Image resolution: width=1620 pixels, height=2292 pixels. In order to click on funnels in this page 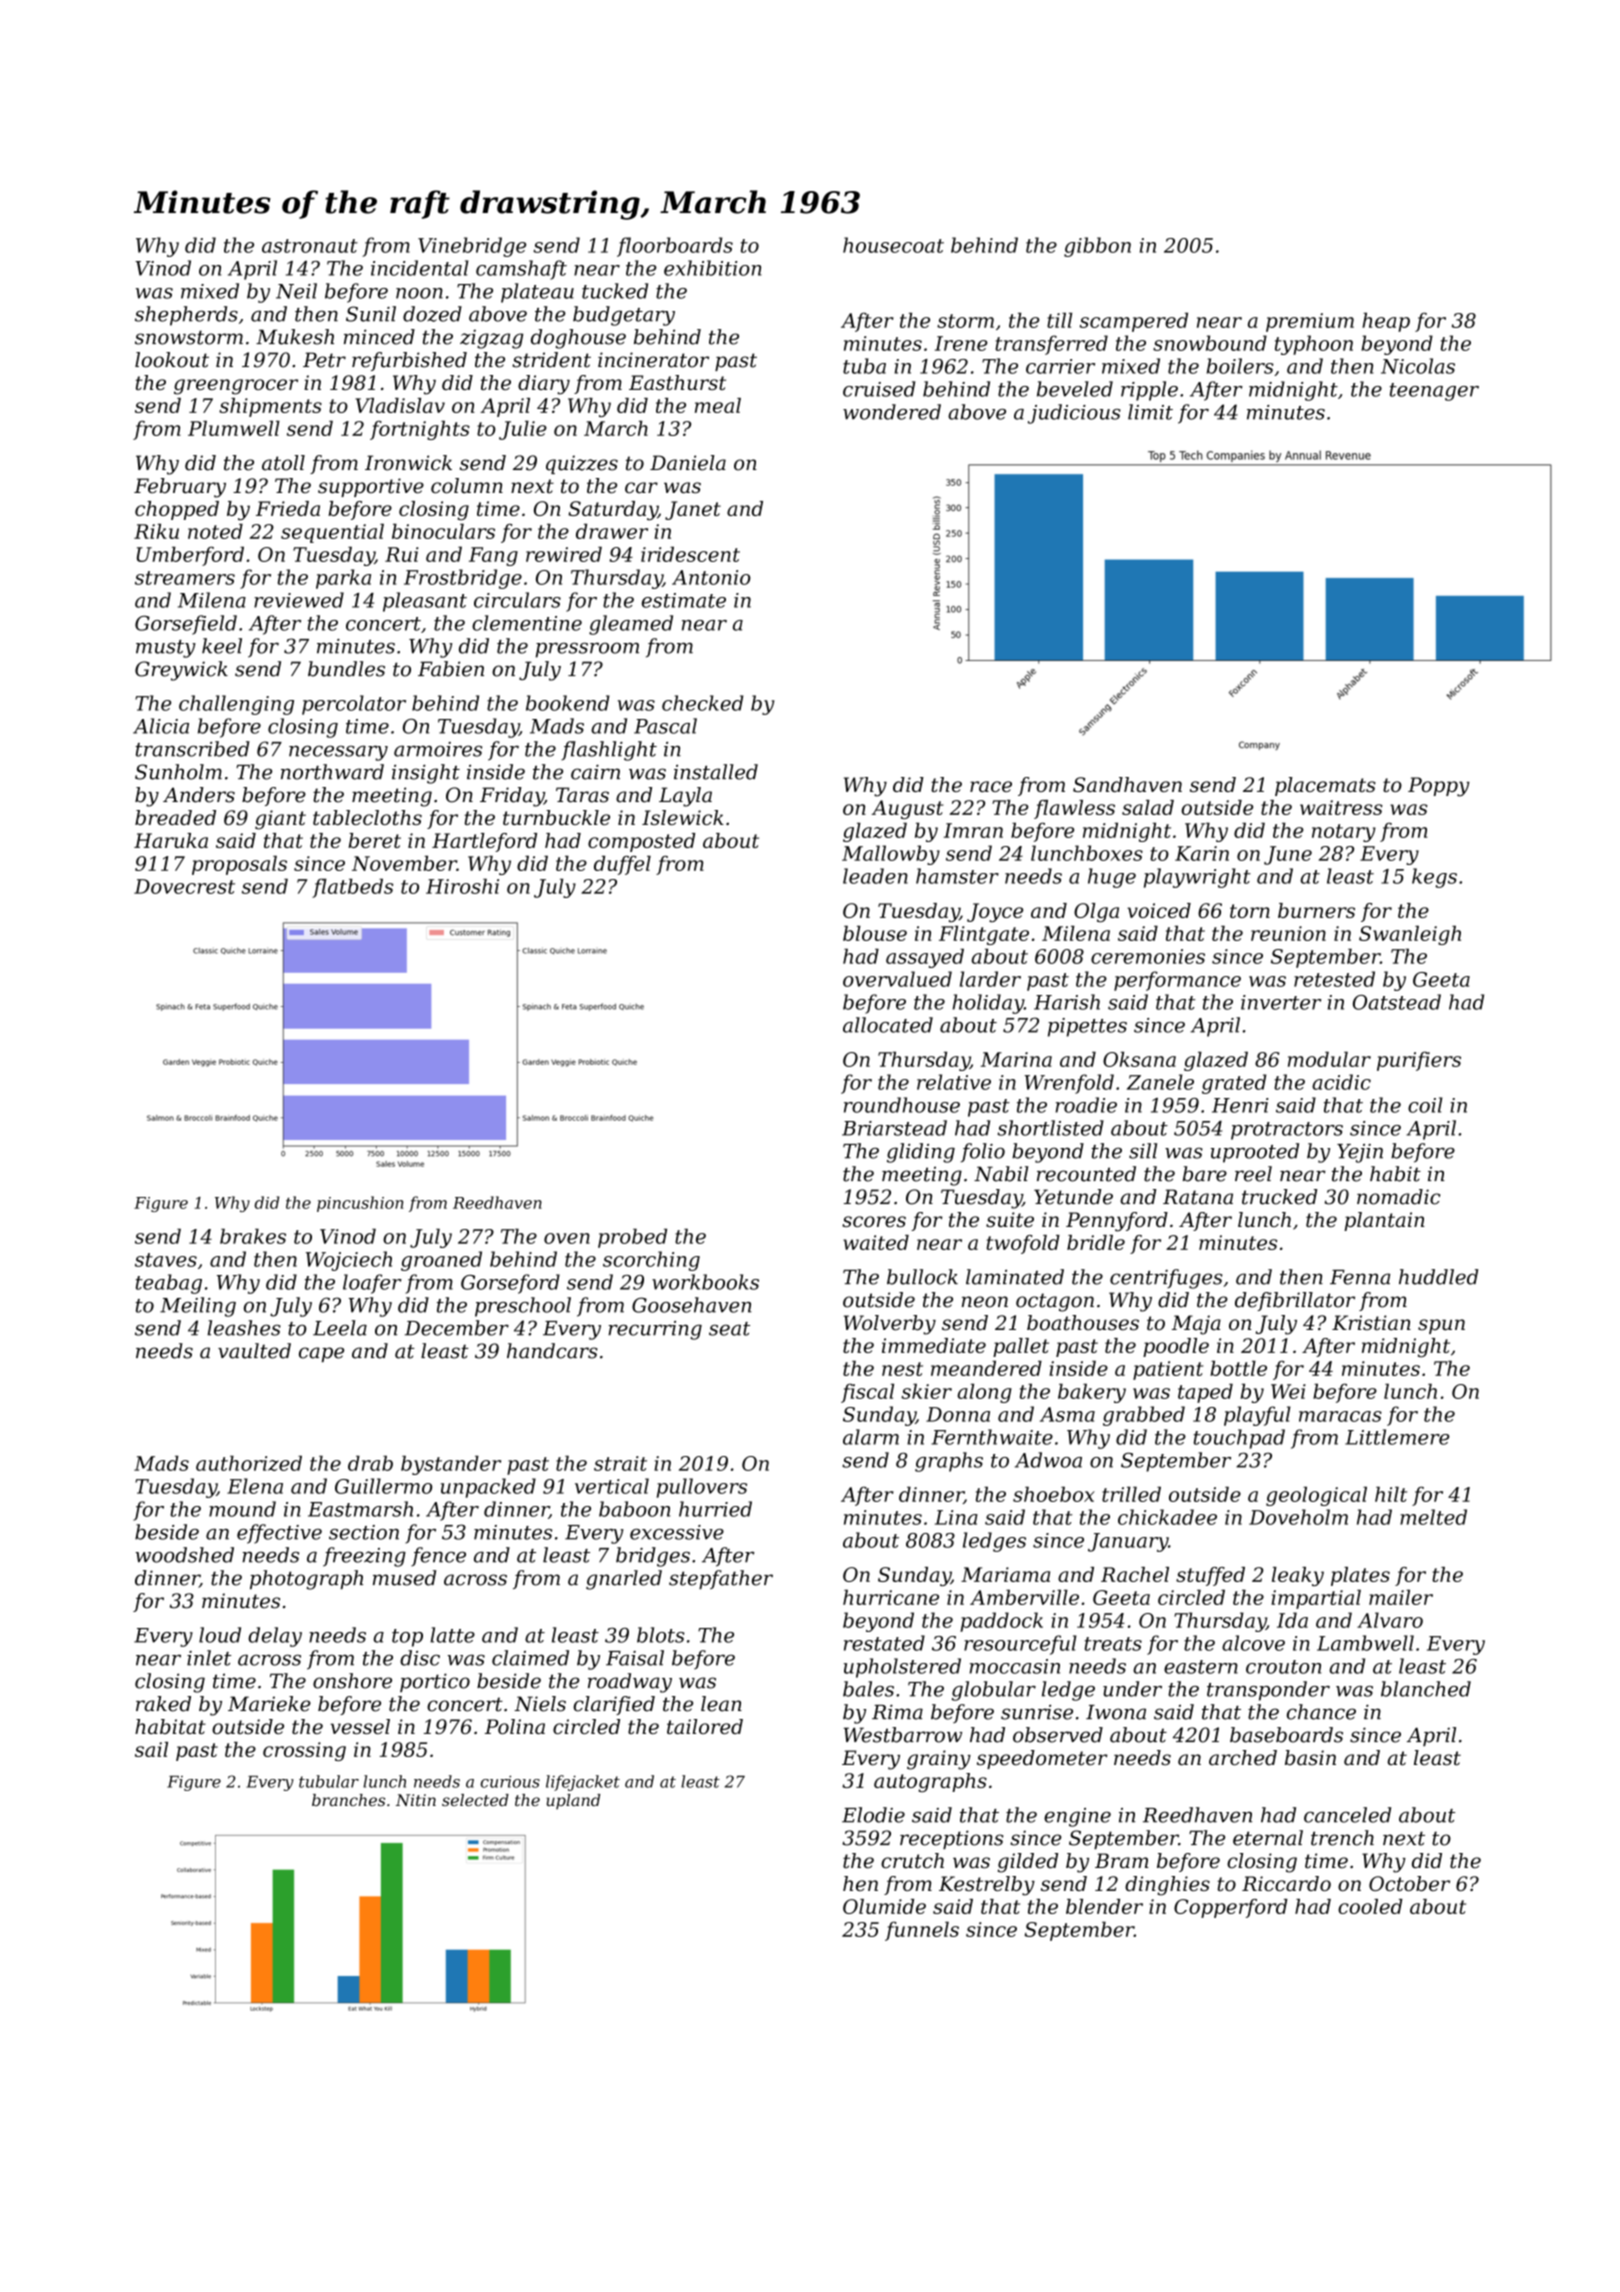, I will do `click(922, 1931)`.
